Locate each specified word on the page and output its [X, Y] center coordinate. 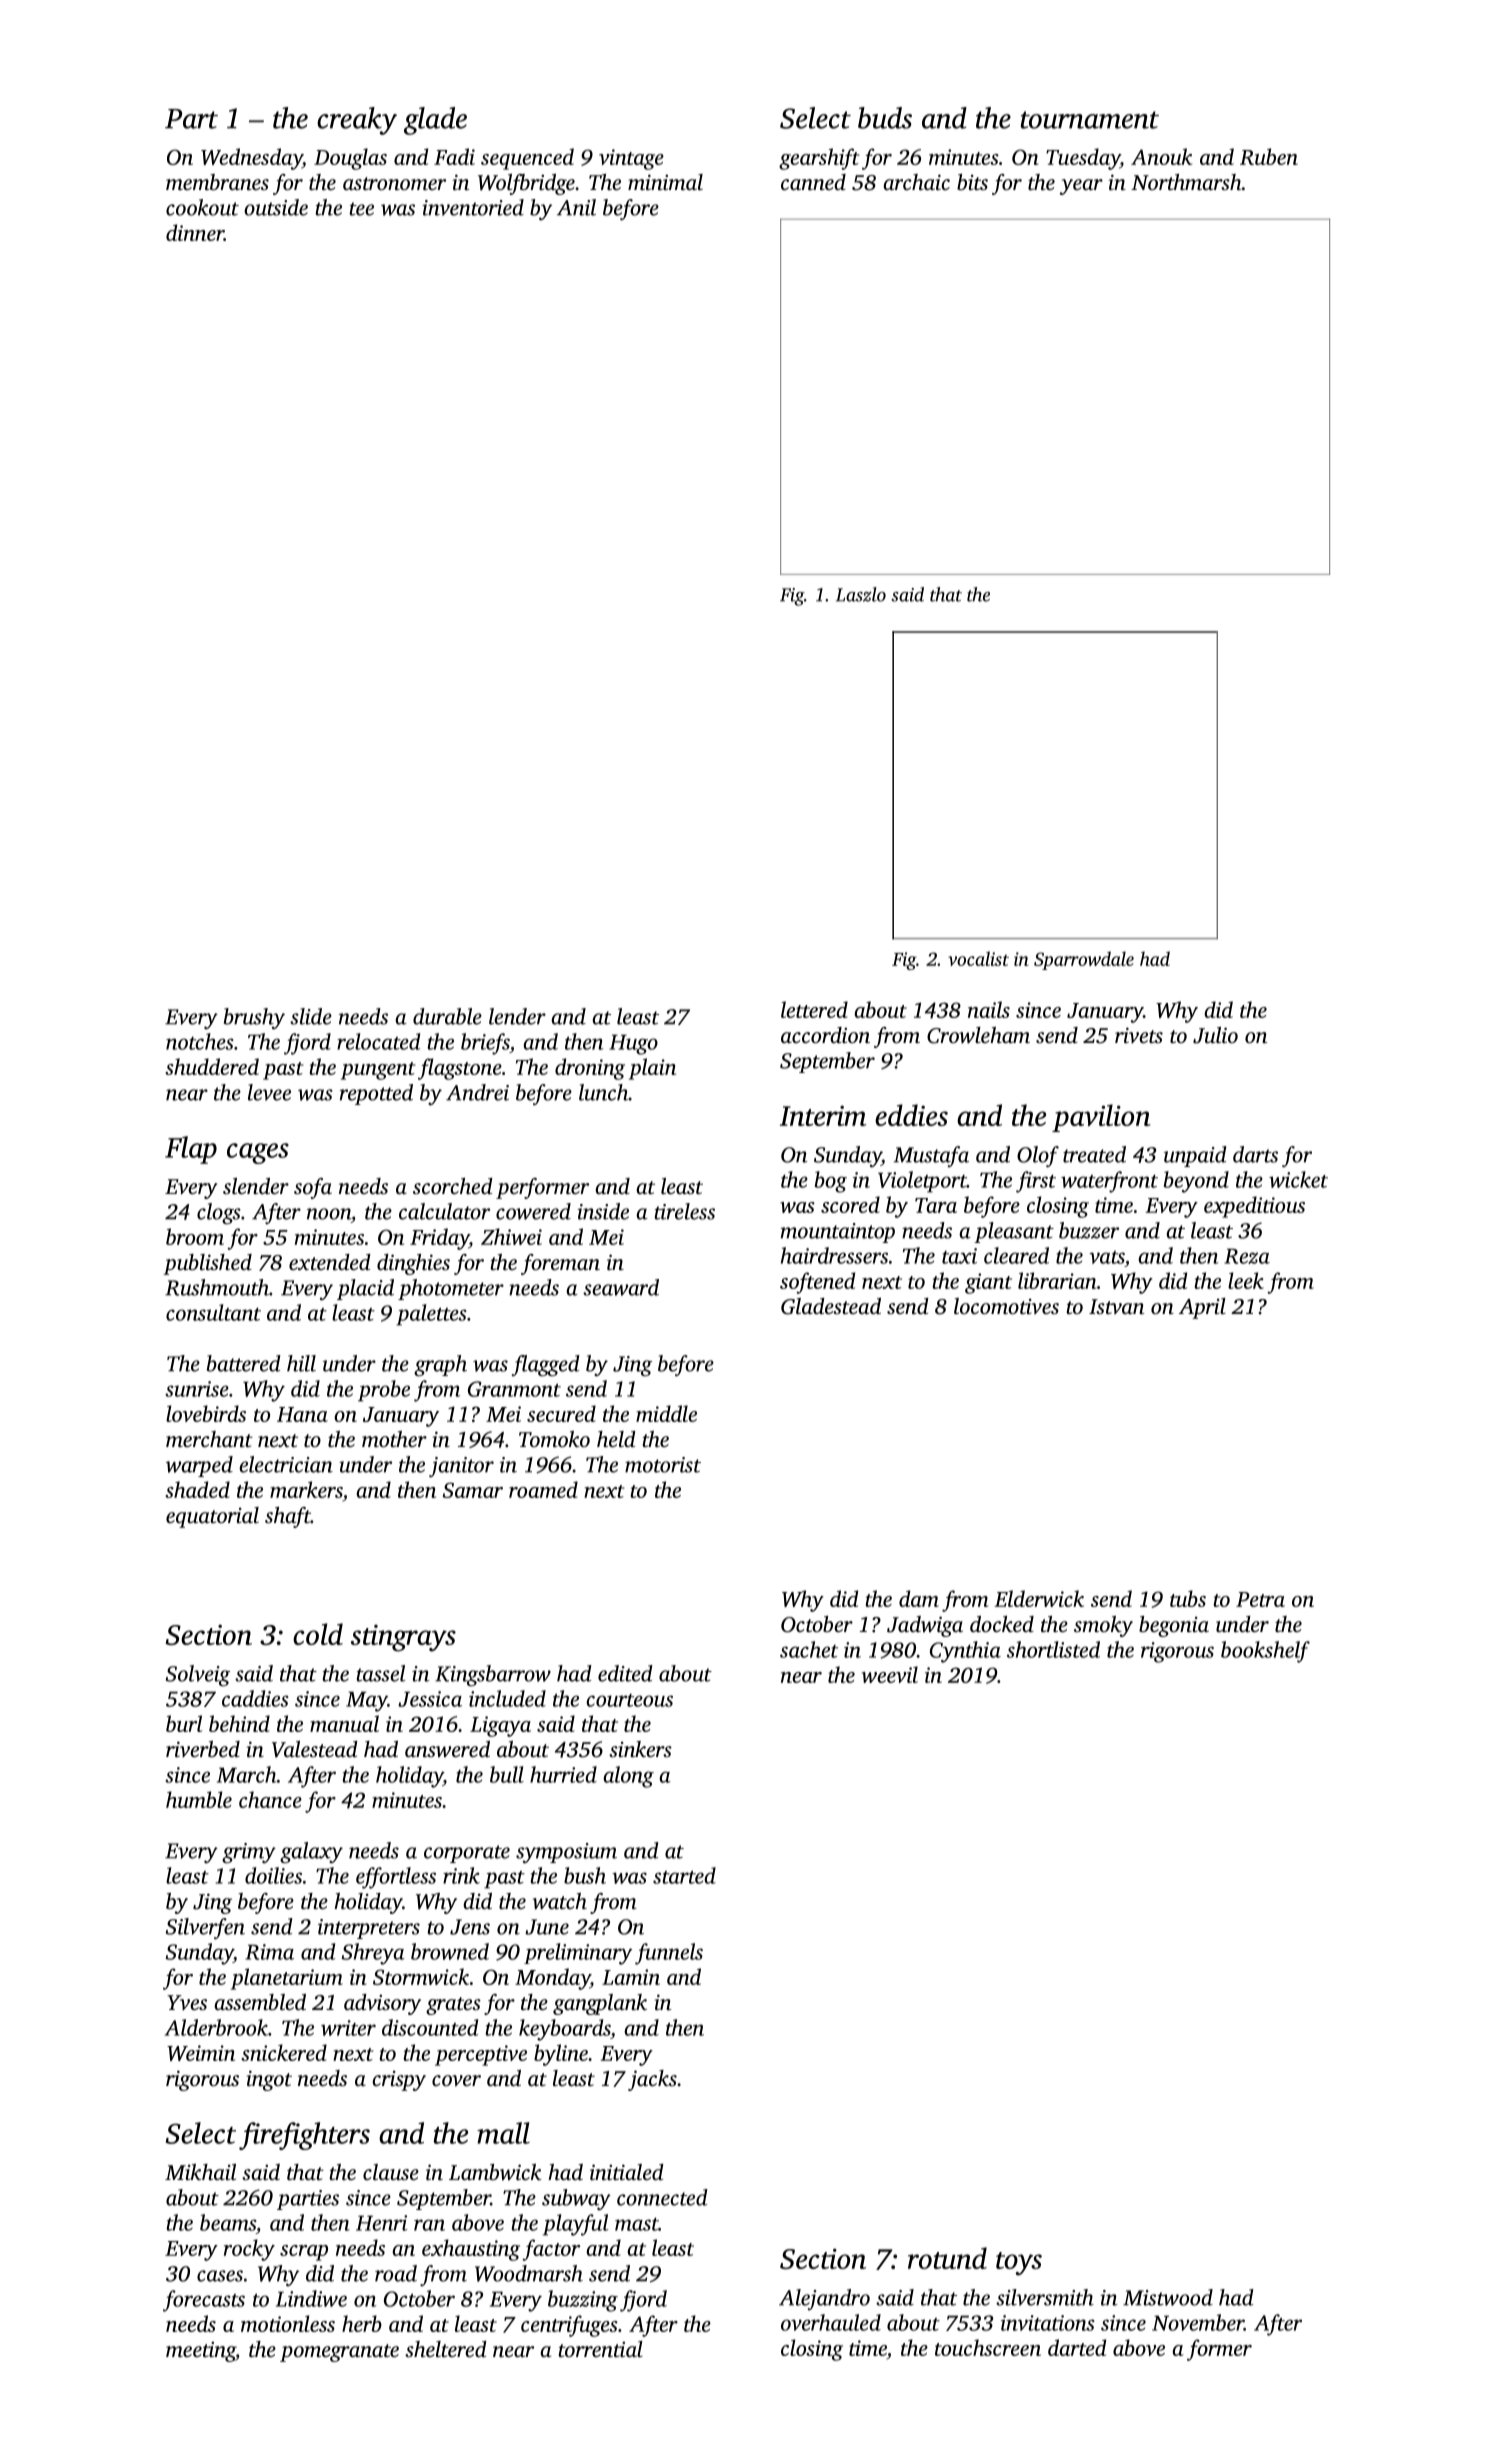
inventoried [473, 207]
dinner [195, 232]
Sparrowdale [1084, 960]
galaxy [311, 1853]
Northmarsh [1186, 182]
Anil [576, 207]
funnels [669, 1954]
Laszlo [861, 594]
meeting [201, 2352]
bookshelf [1265, 1652]
